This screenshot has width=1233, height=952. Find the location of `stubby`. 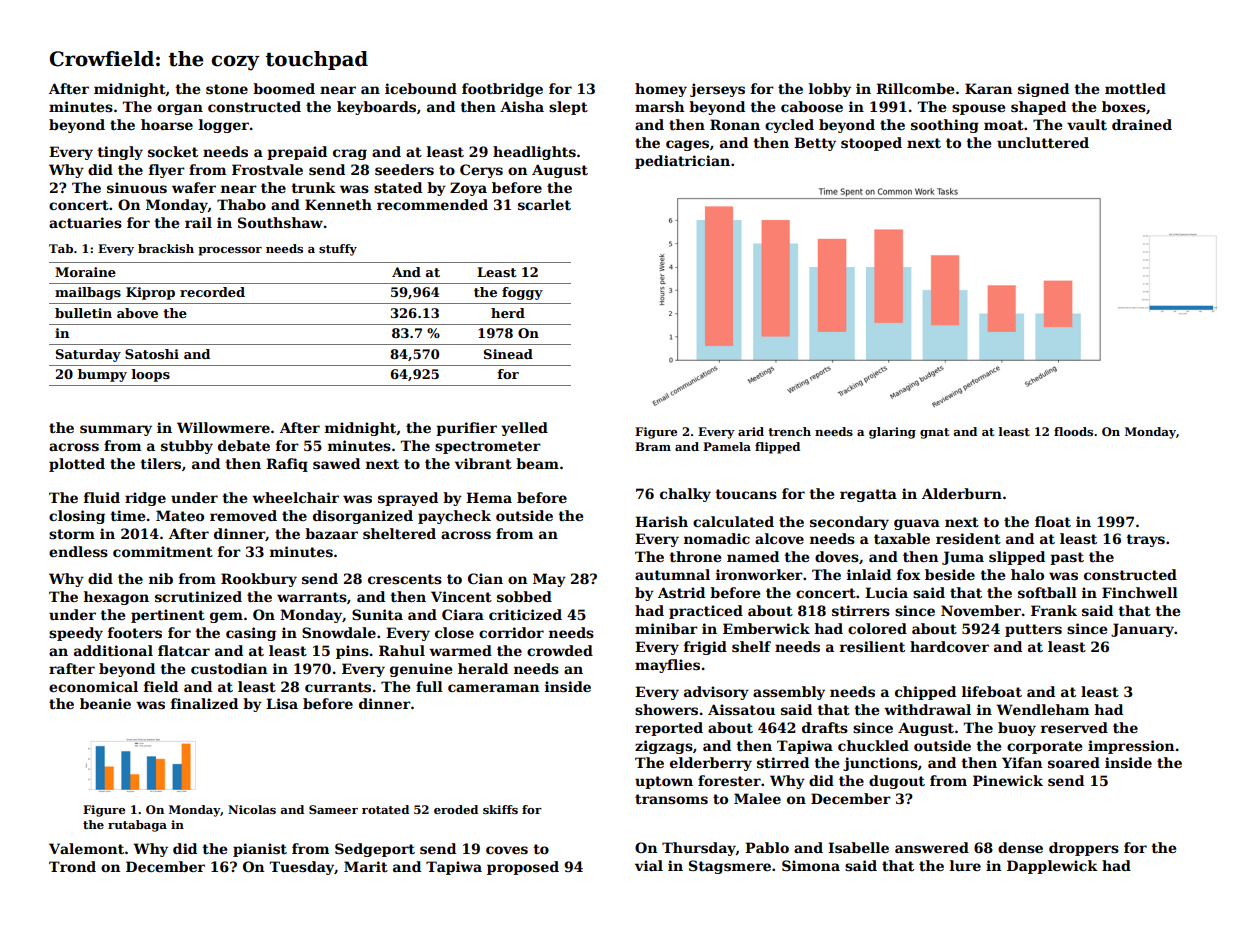

stubby is located at coordinates (187, 447).
